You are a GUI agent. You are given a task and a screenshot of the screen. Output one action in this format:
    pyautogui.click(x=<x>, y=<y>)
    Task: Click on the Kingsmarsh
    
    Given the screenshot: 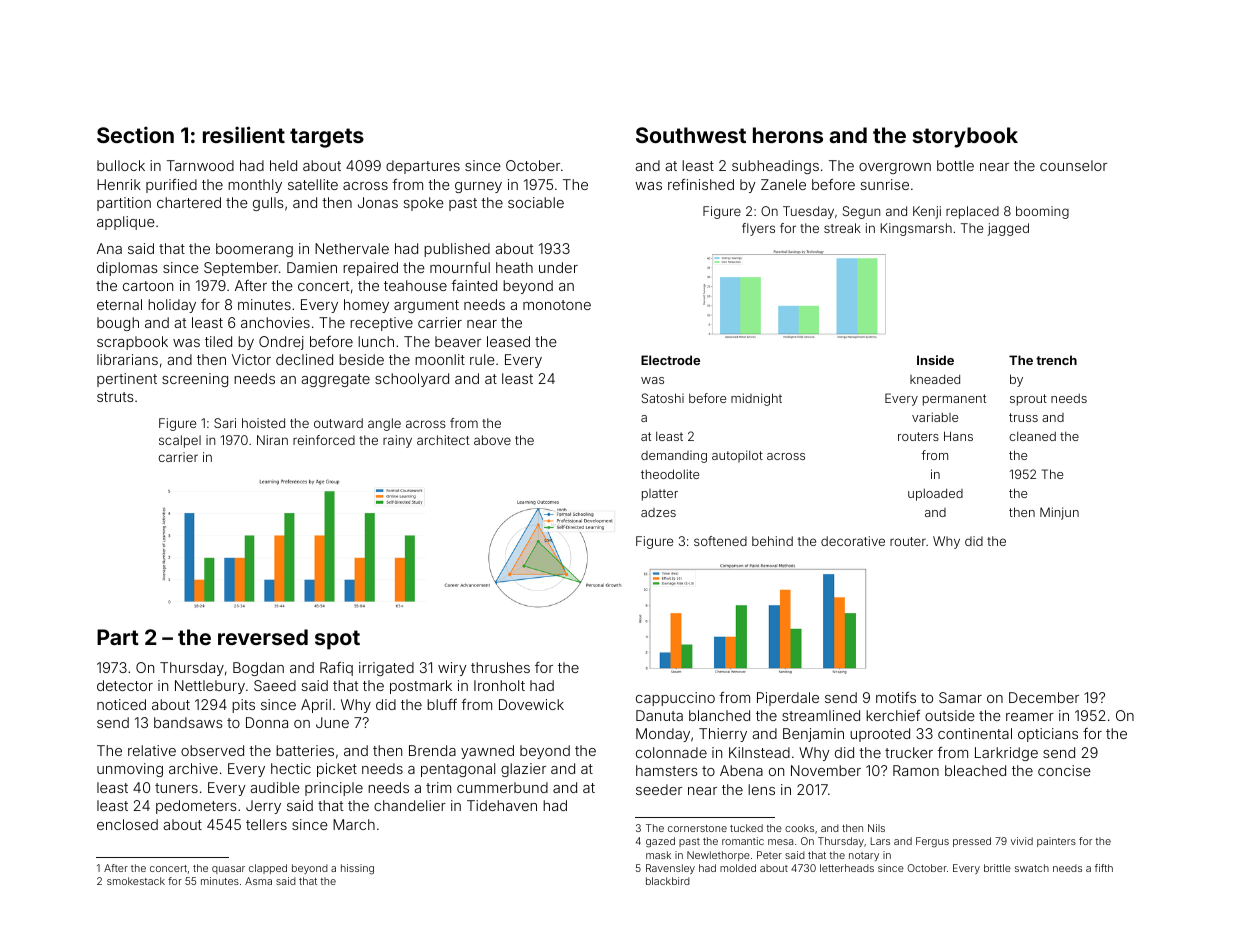 What is the action you would take?
    pyautogui.click(x=916, y=229)
